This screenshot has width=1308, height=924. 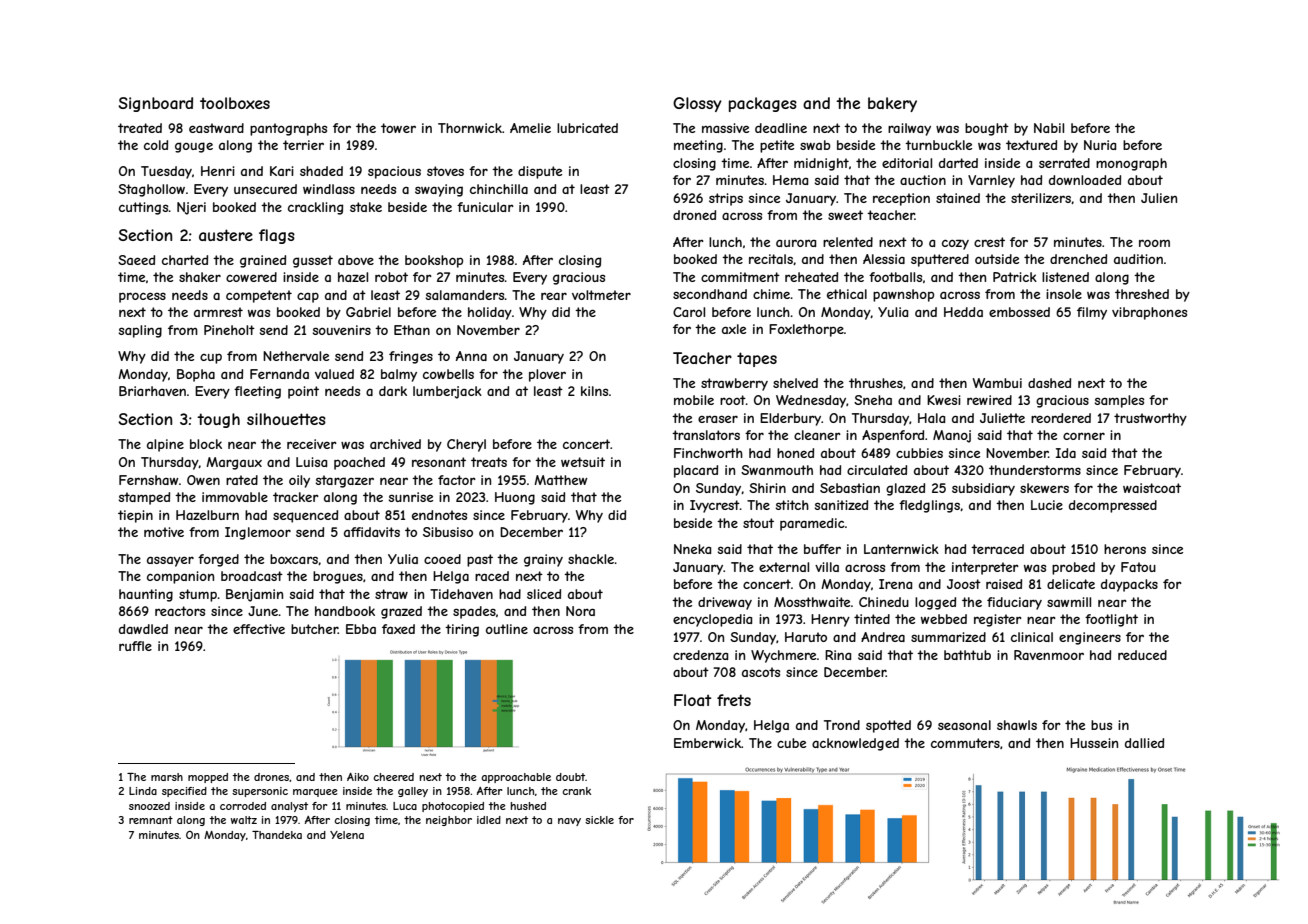 I want to click on cooed, so click(x=442, y=559).
